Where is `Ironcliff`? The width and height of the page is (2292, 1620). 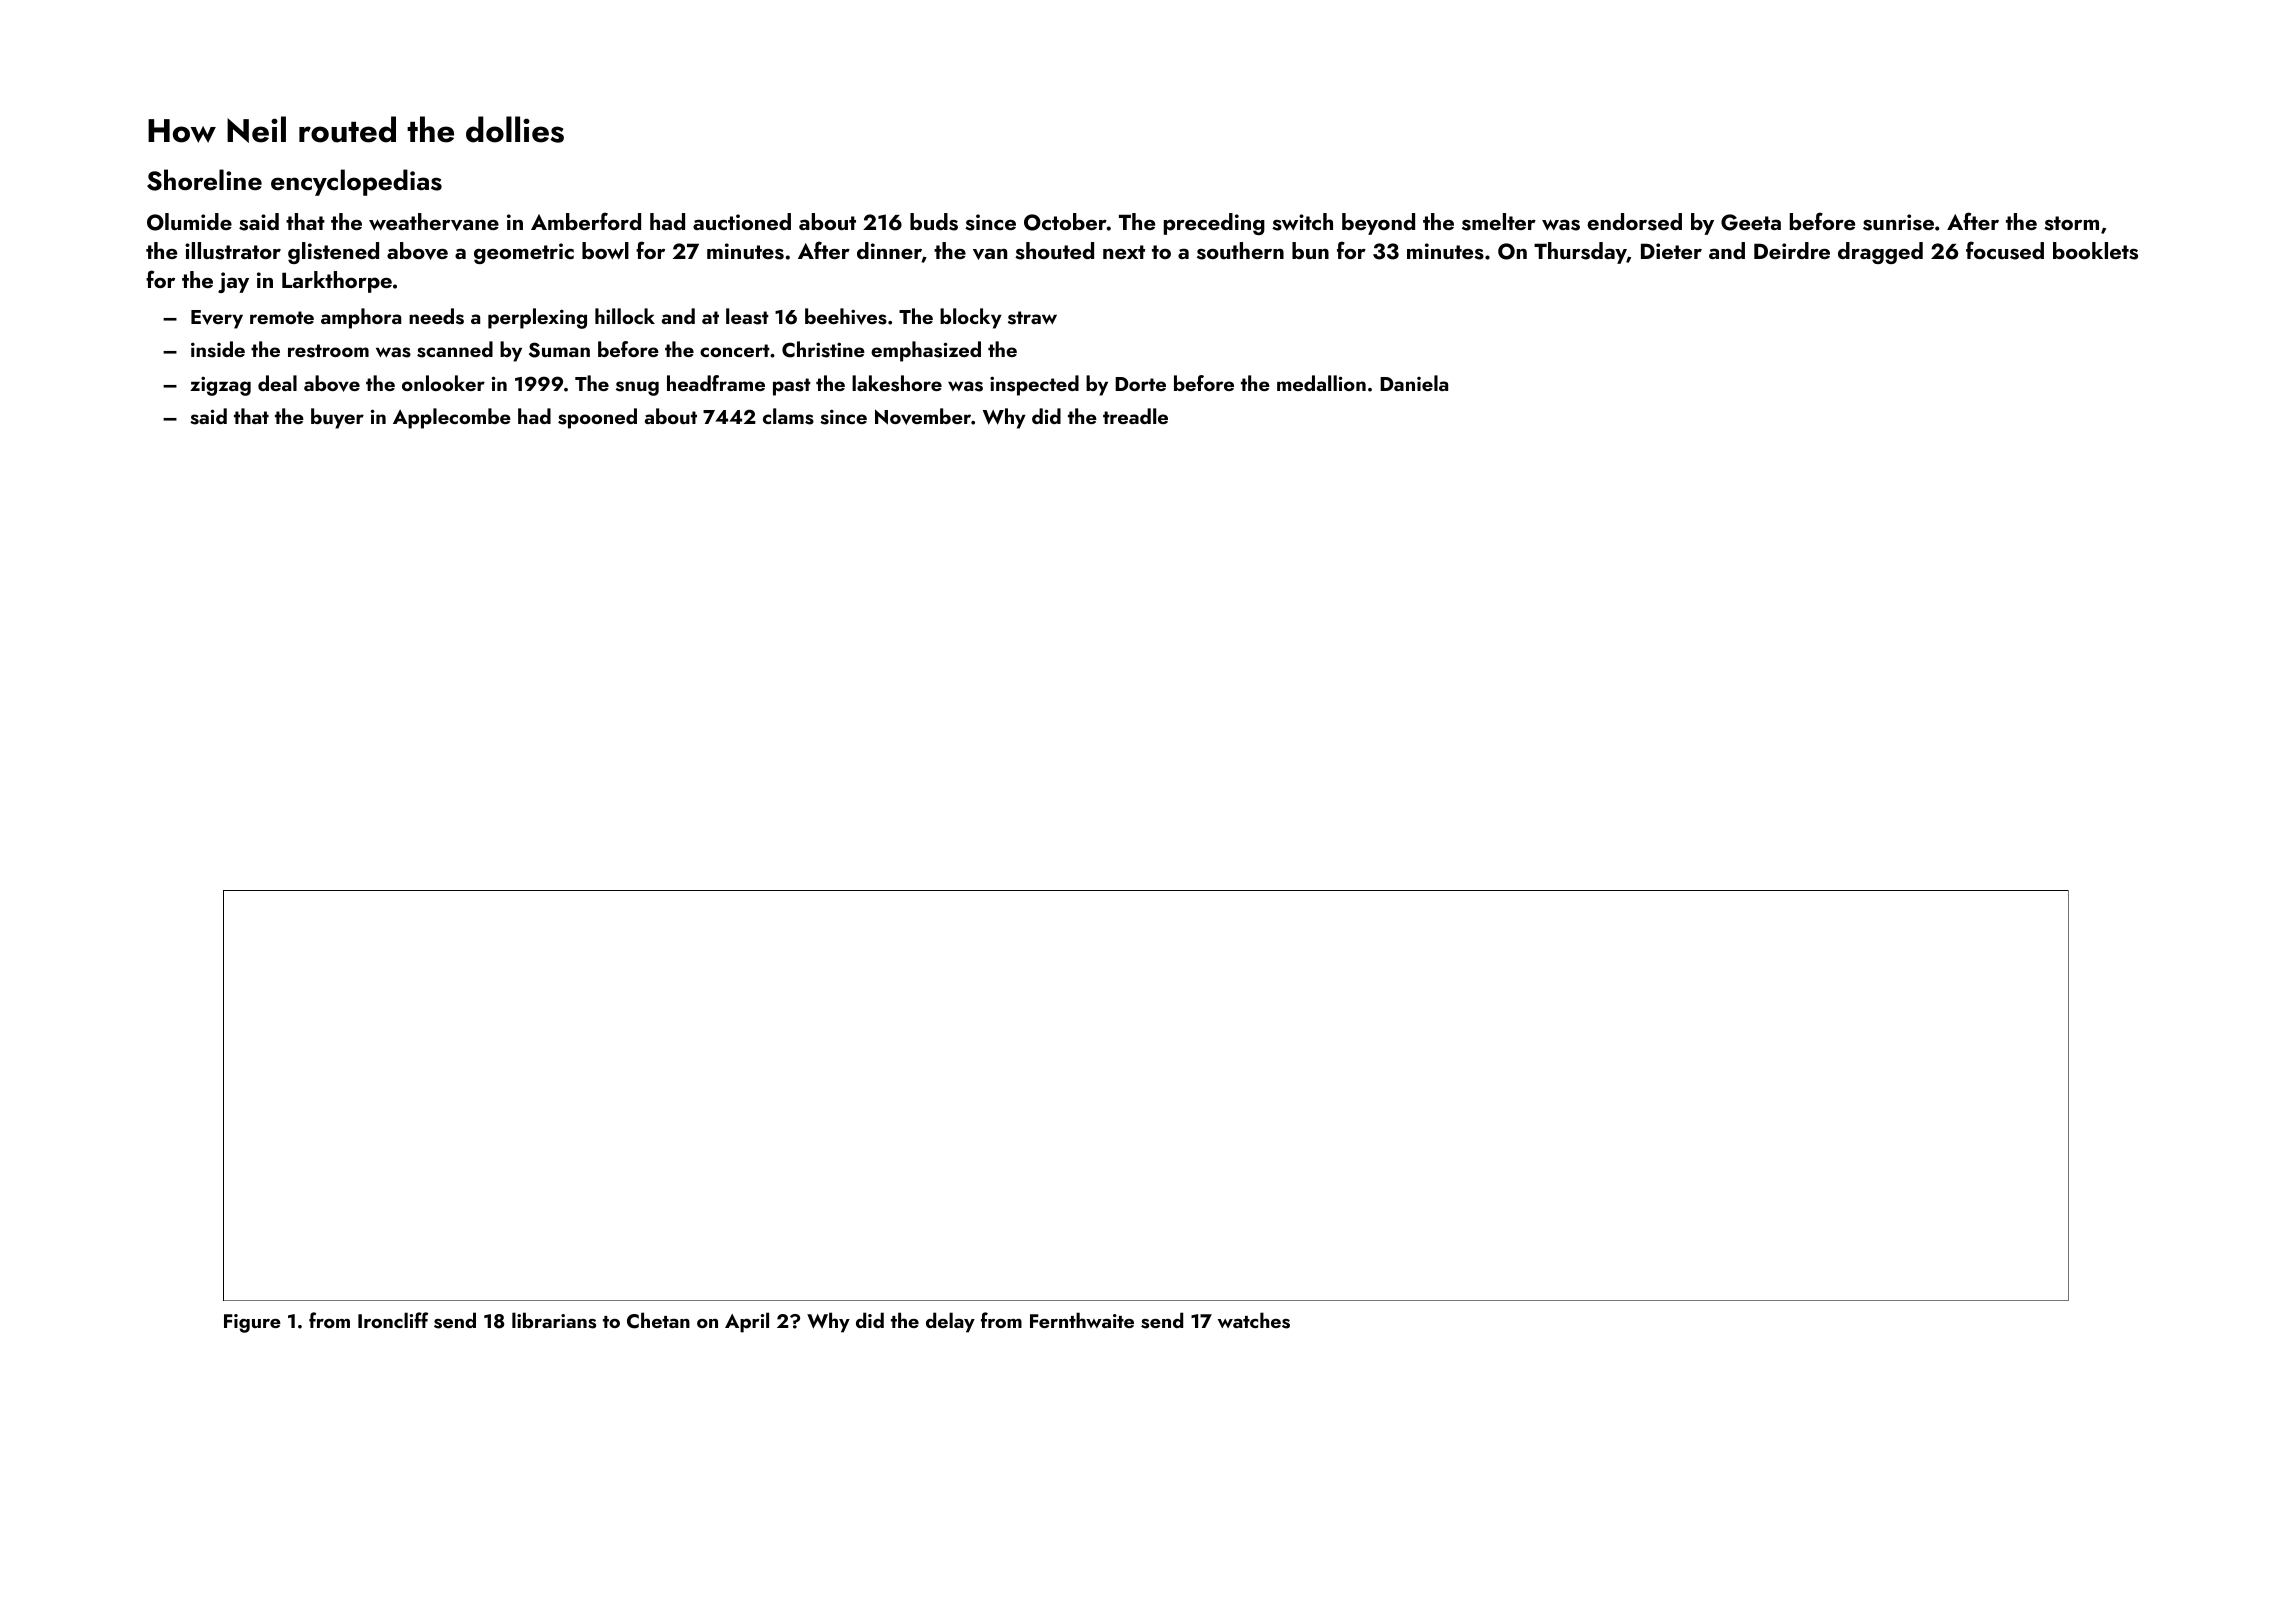 Ironcliff is located at coordinates (393, 1320).
